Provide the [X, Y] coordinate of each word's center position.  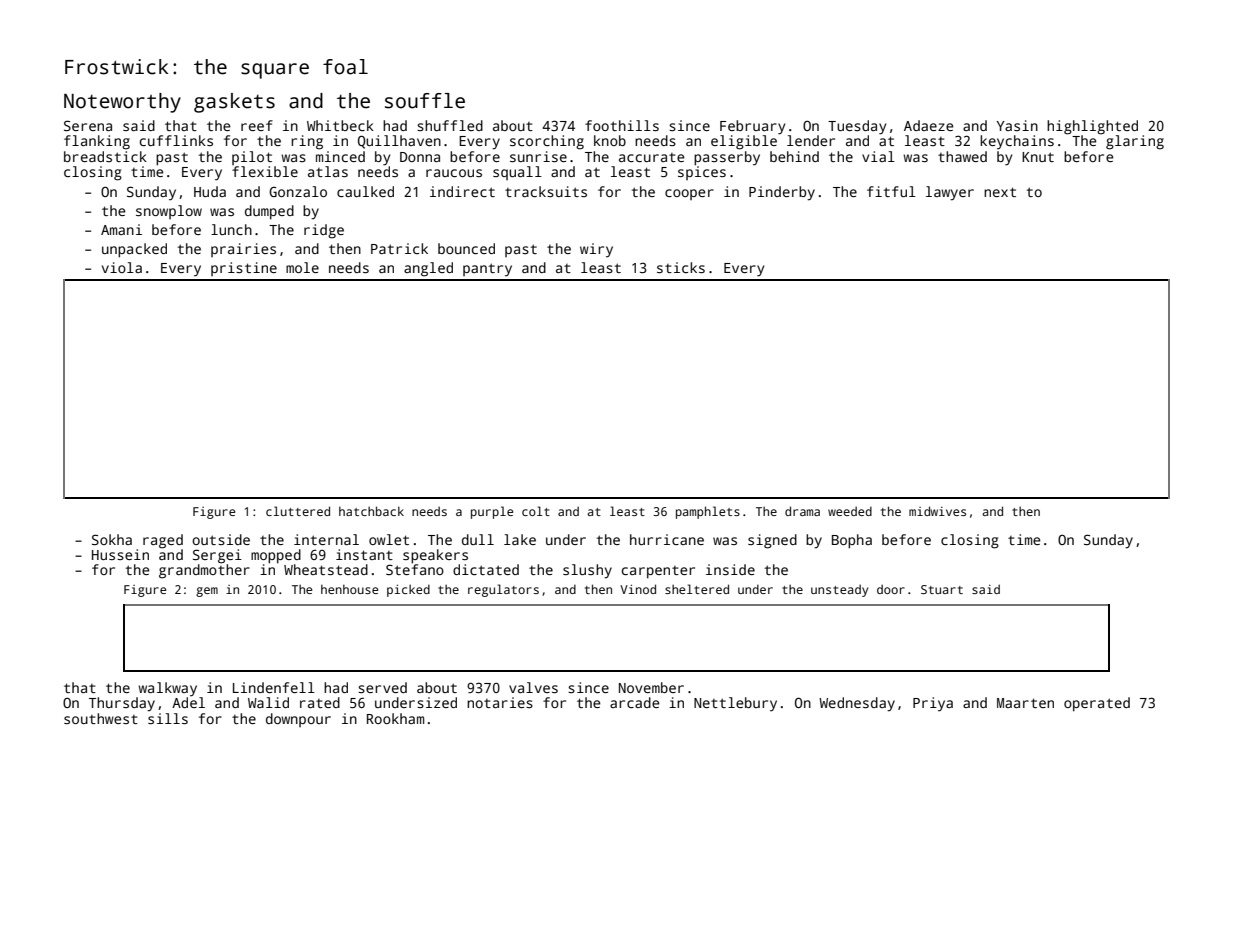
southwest [101, 718]
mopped [276, 556]
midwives [937, 511]
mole [302, 267]
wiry [596, 250]
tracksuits [546, 191]
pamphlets [708, 512]
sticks [681, 267]
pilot [252, 158]
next [1000, 192]
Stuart [942, 589]
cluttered [298, 511]
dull [478, 539]
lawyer [950, 193]
